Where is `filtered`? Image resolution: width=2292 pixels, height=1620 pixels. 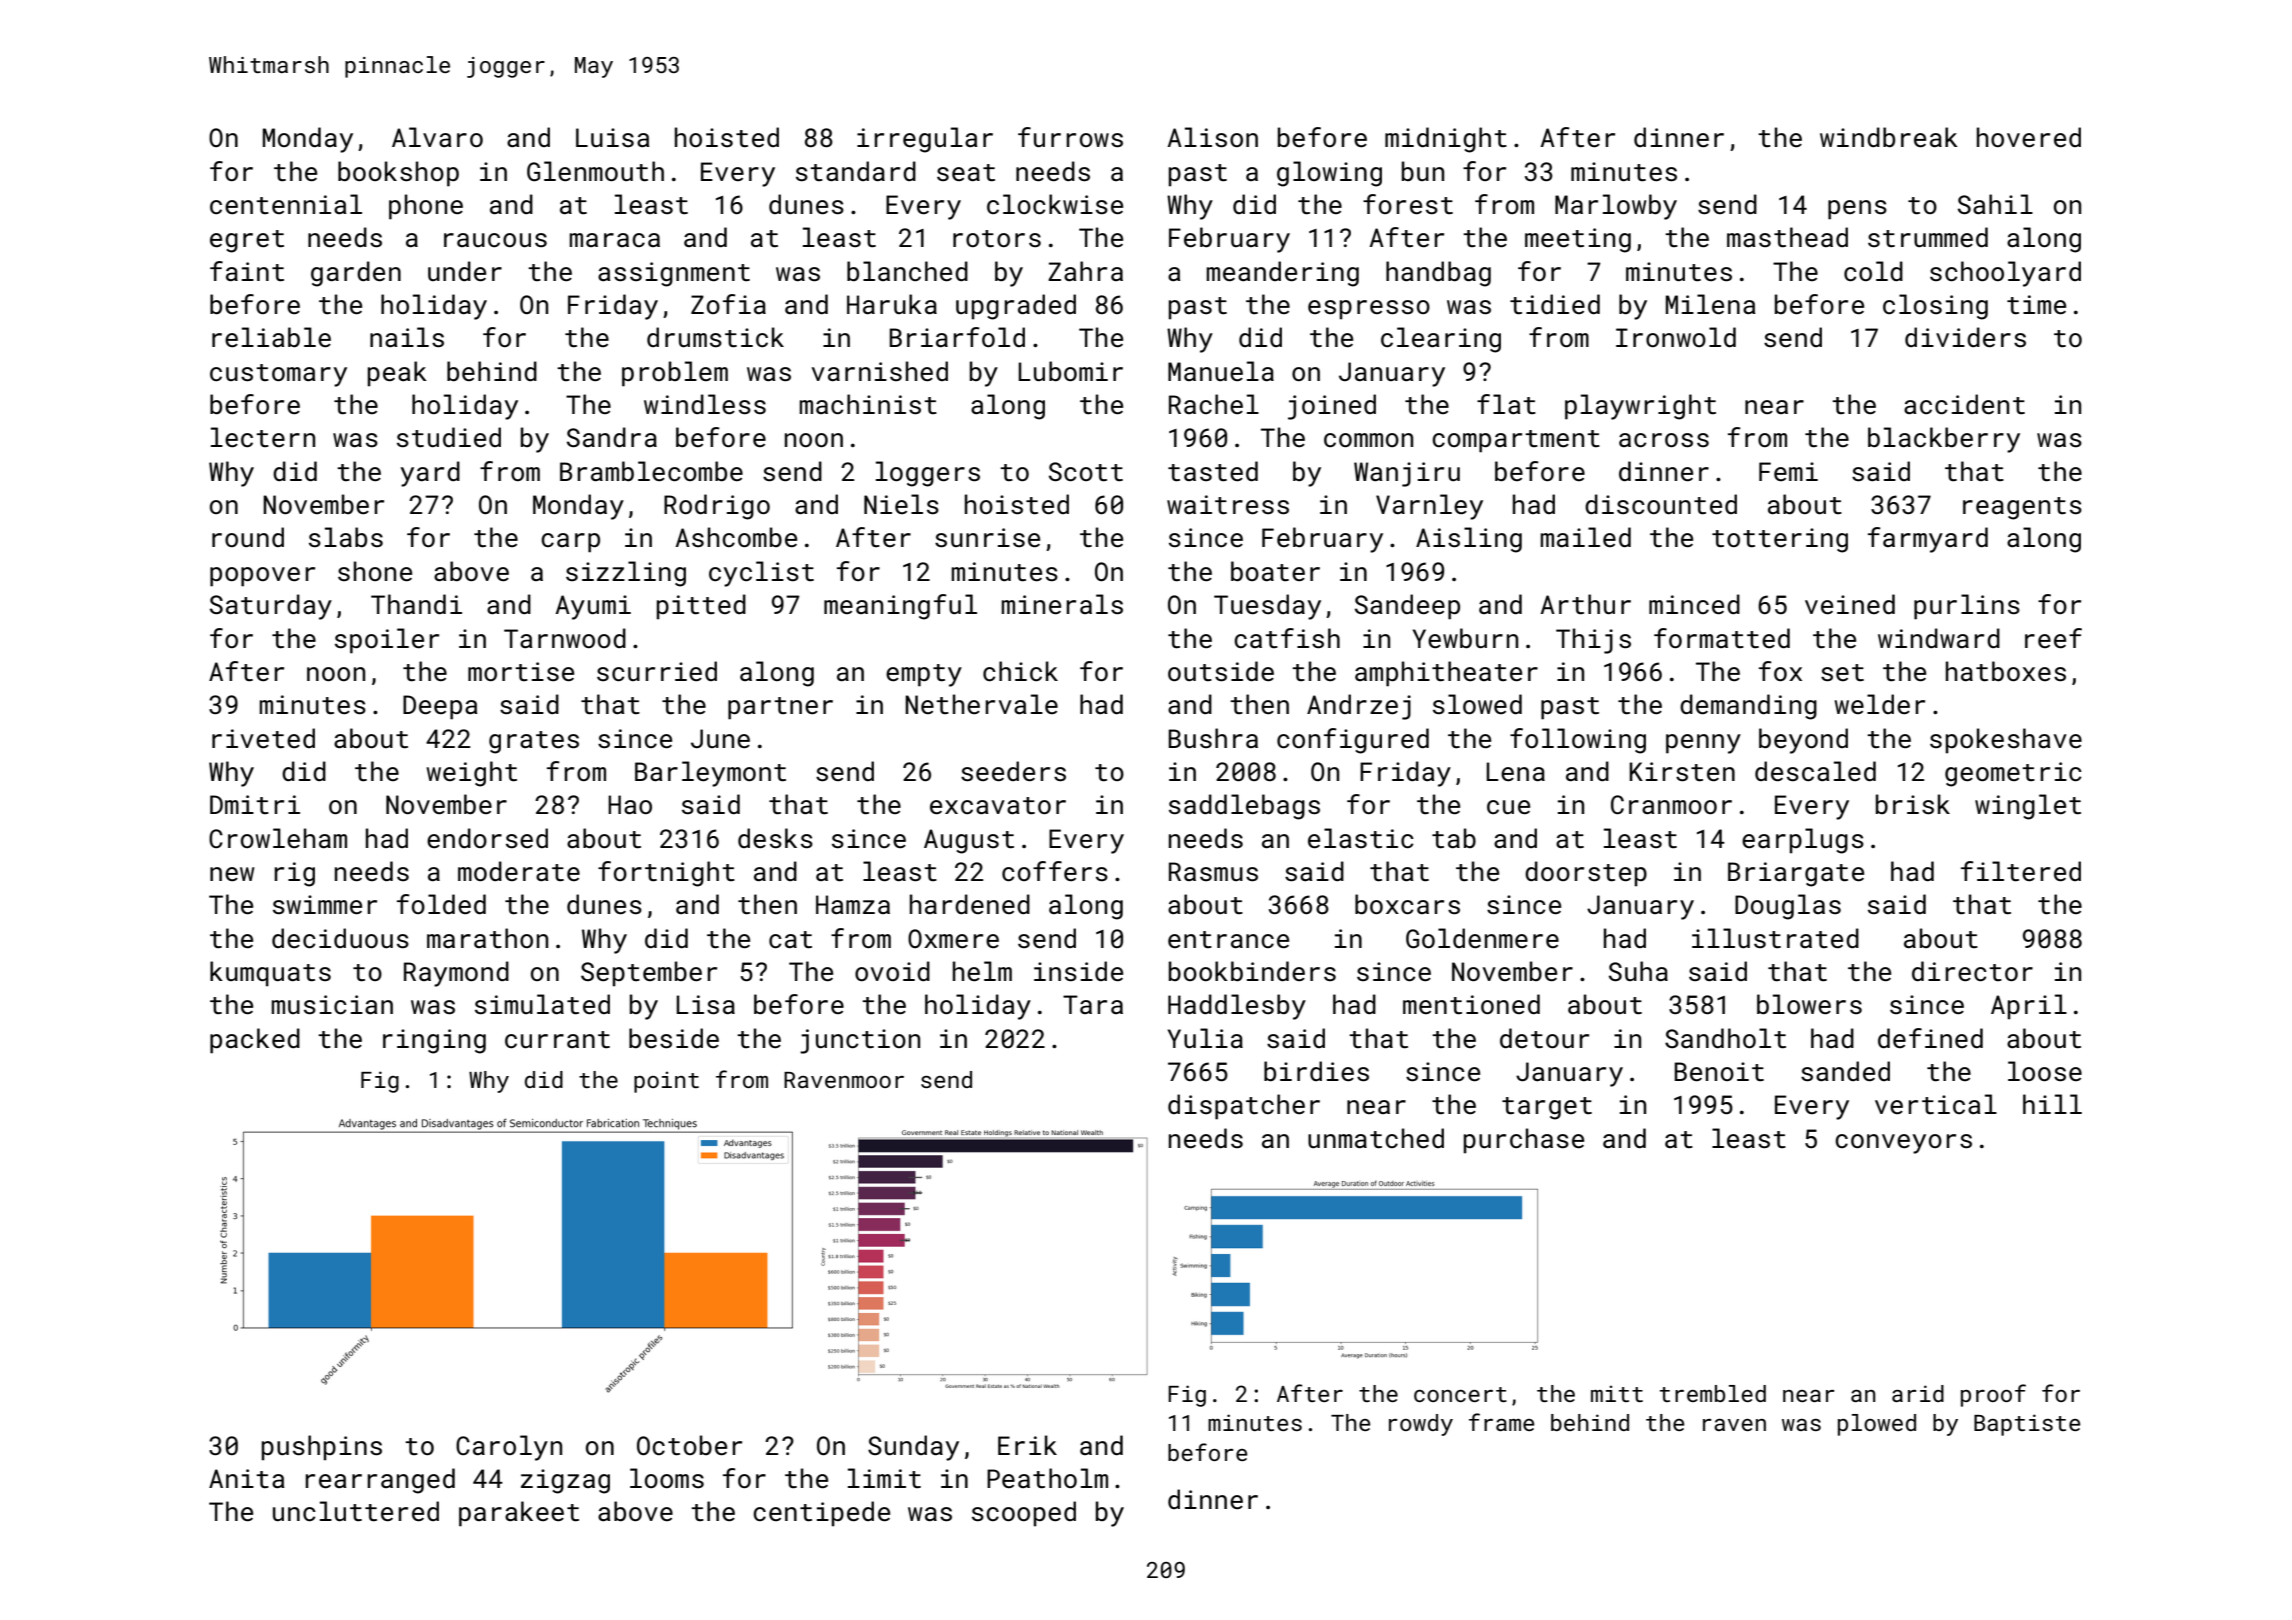 filtered is located at coordinates (2021, 871).
